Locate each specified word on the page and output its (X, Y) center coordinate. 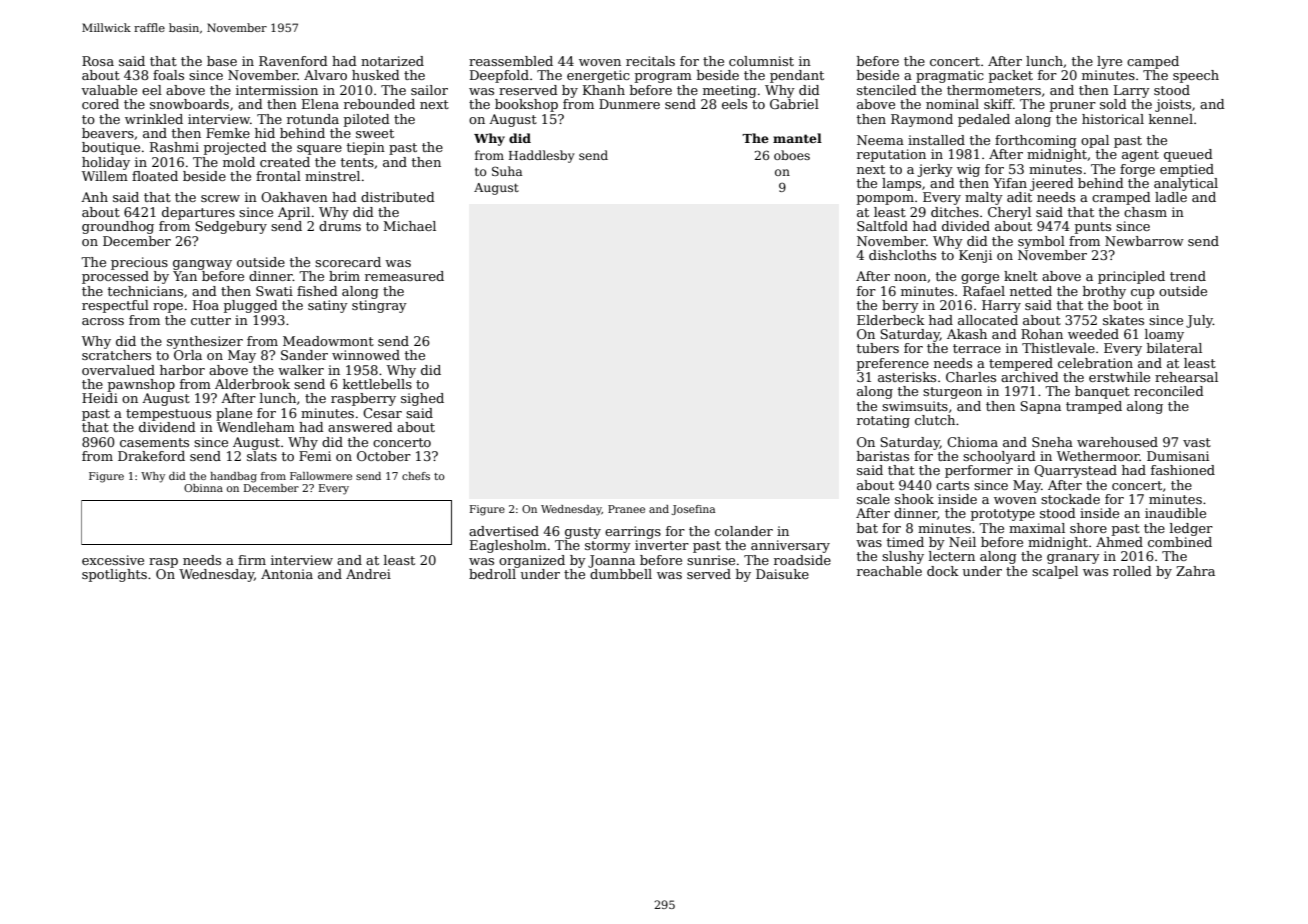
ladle (1171, 197)
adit (1019, 197)
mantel (797, 138)
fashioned (1183, 470)
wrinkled (154, 119)
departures (198, 213)
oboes (792, 155)
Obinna (203, 488)
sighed (422, 399)
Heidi (100, 398)
